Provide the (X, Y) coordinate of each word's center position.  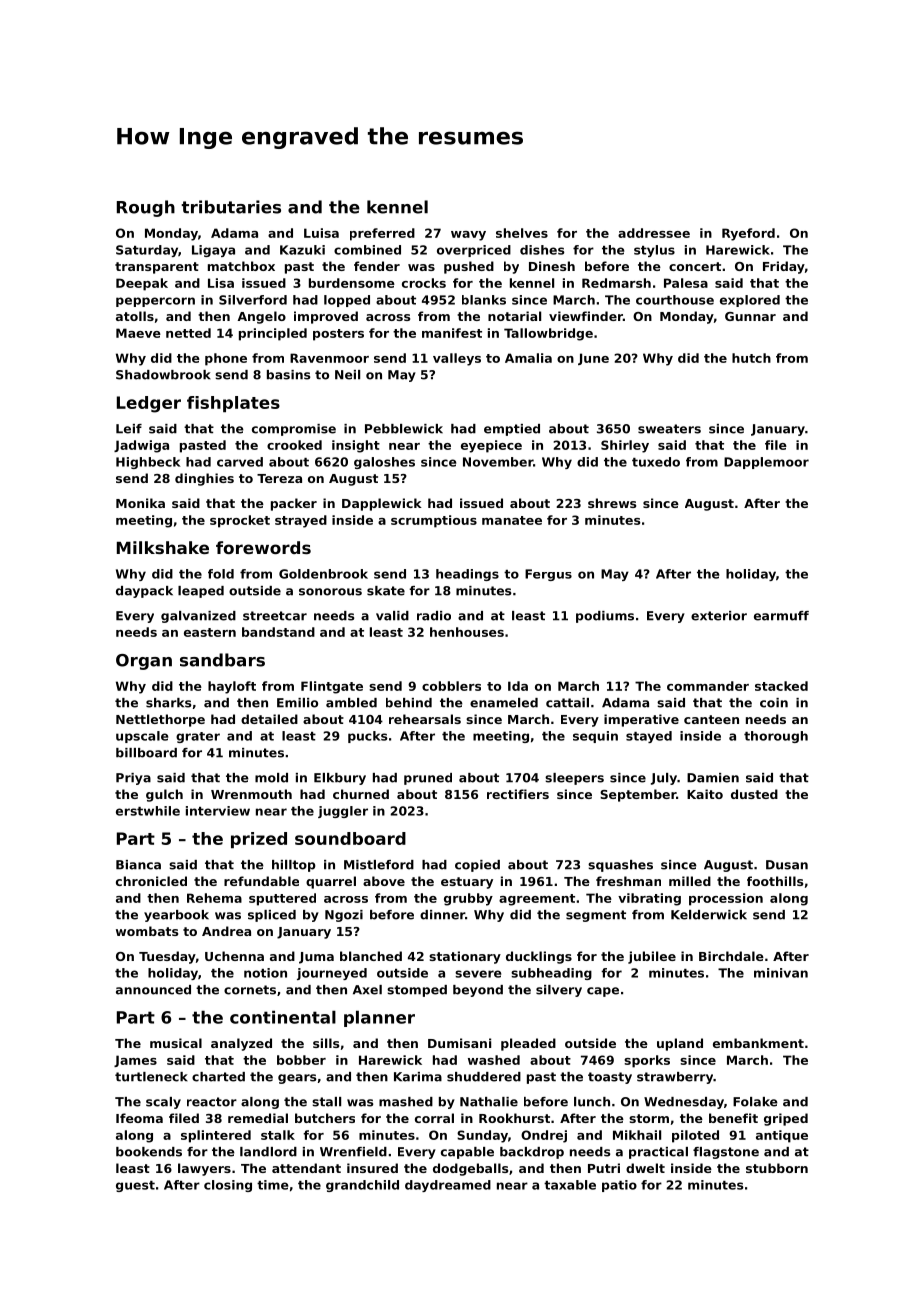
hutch (751, 358)
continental (283, 1017)
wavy (468, 236)
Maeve (138, 333)
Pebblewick (404, 429)
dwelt (645, 1168)
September (638, 795)
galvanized (198, 617)
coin (774, 703)
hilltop (294, 866)
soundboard (350, 838)
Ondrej (544, 1136)
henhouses (467, 632)
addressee (654, 233)
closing (228, 1186)
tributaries (231, 207)
